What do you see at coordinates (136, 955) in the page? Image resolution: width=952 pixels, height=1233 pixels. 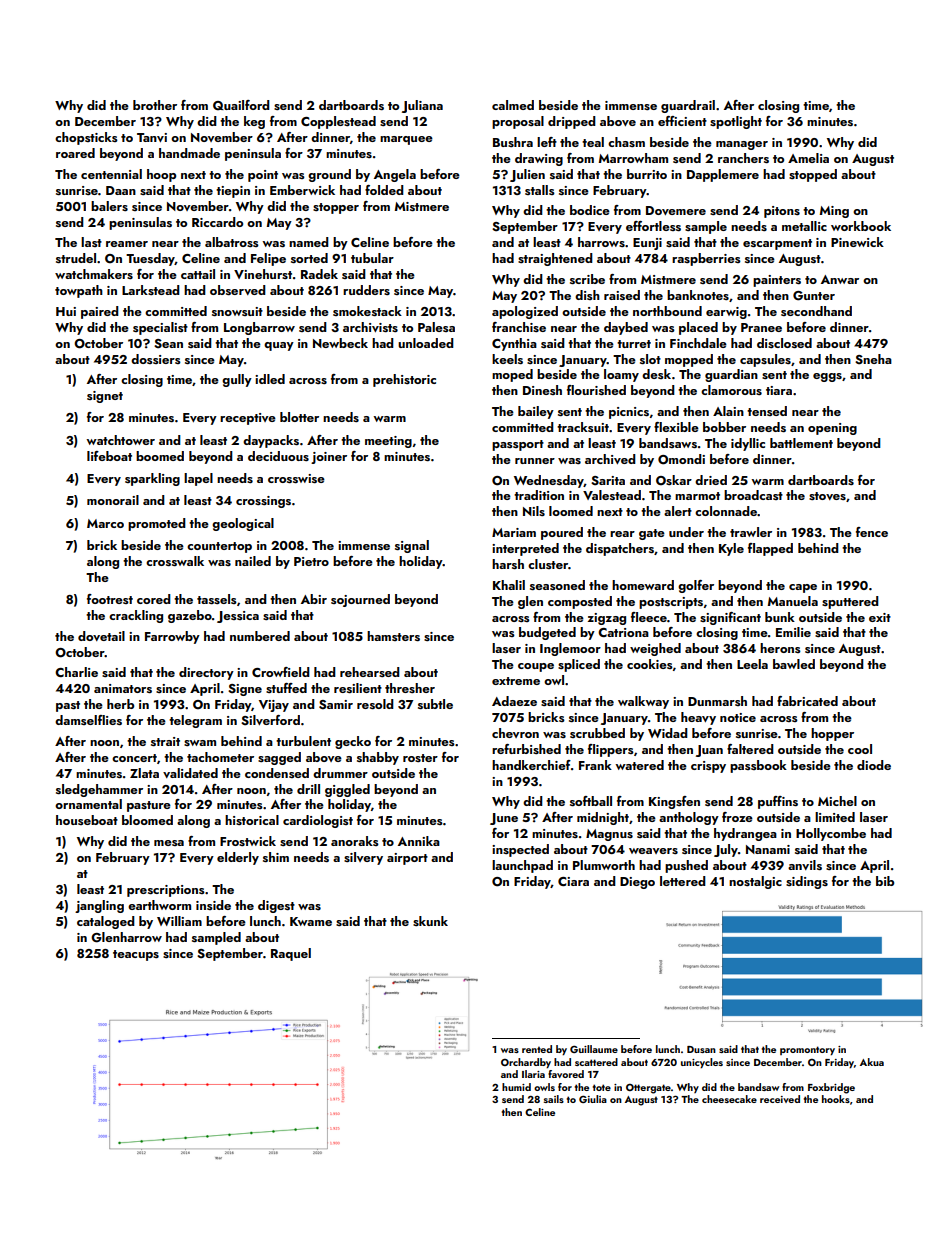 I see `teacups` at bounding box center [136, 955].
